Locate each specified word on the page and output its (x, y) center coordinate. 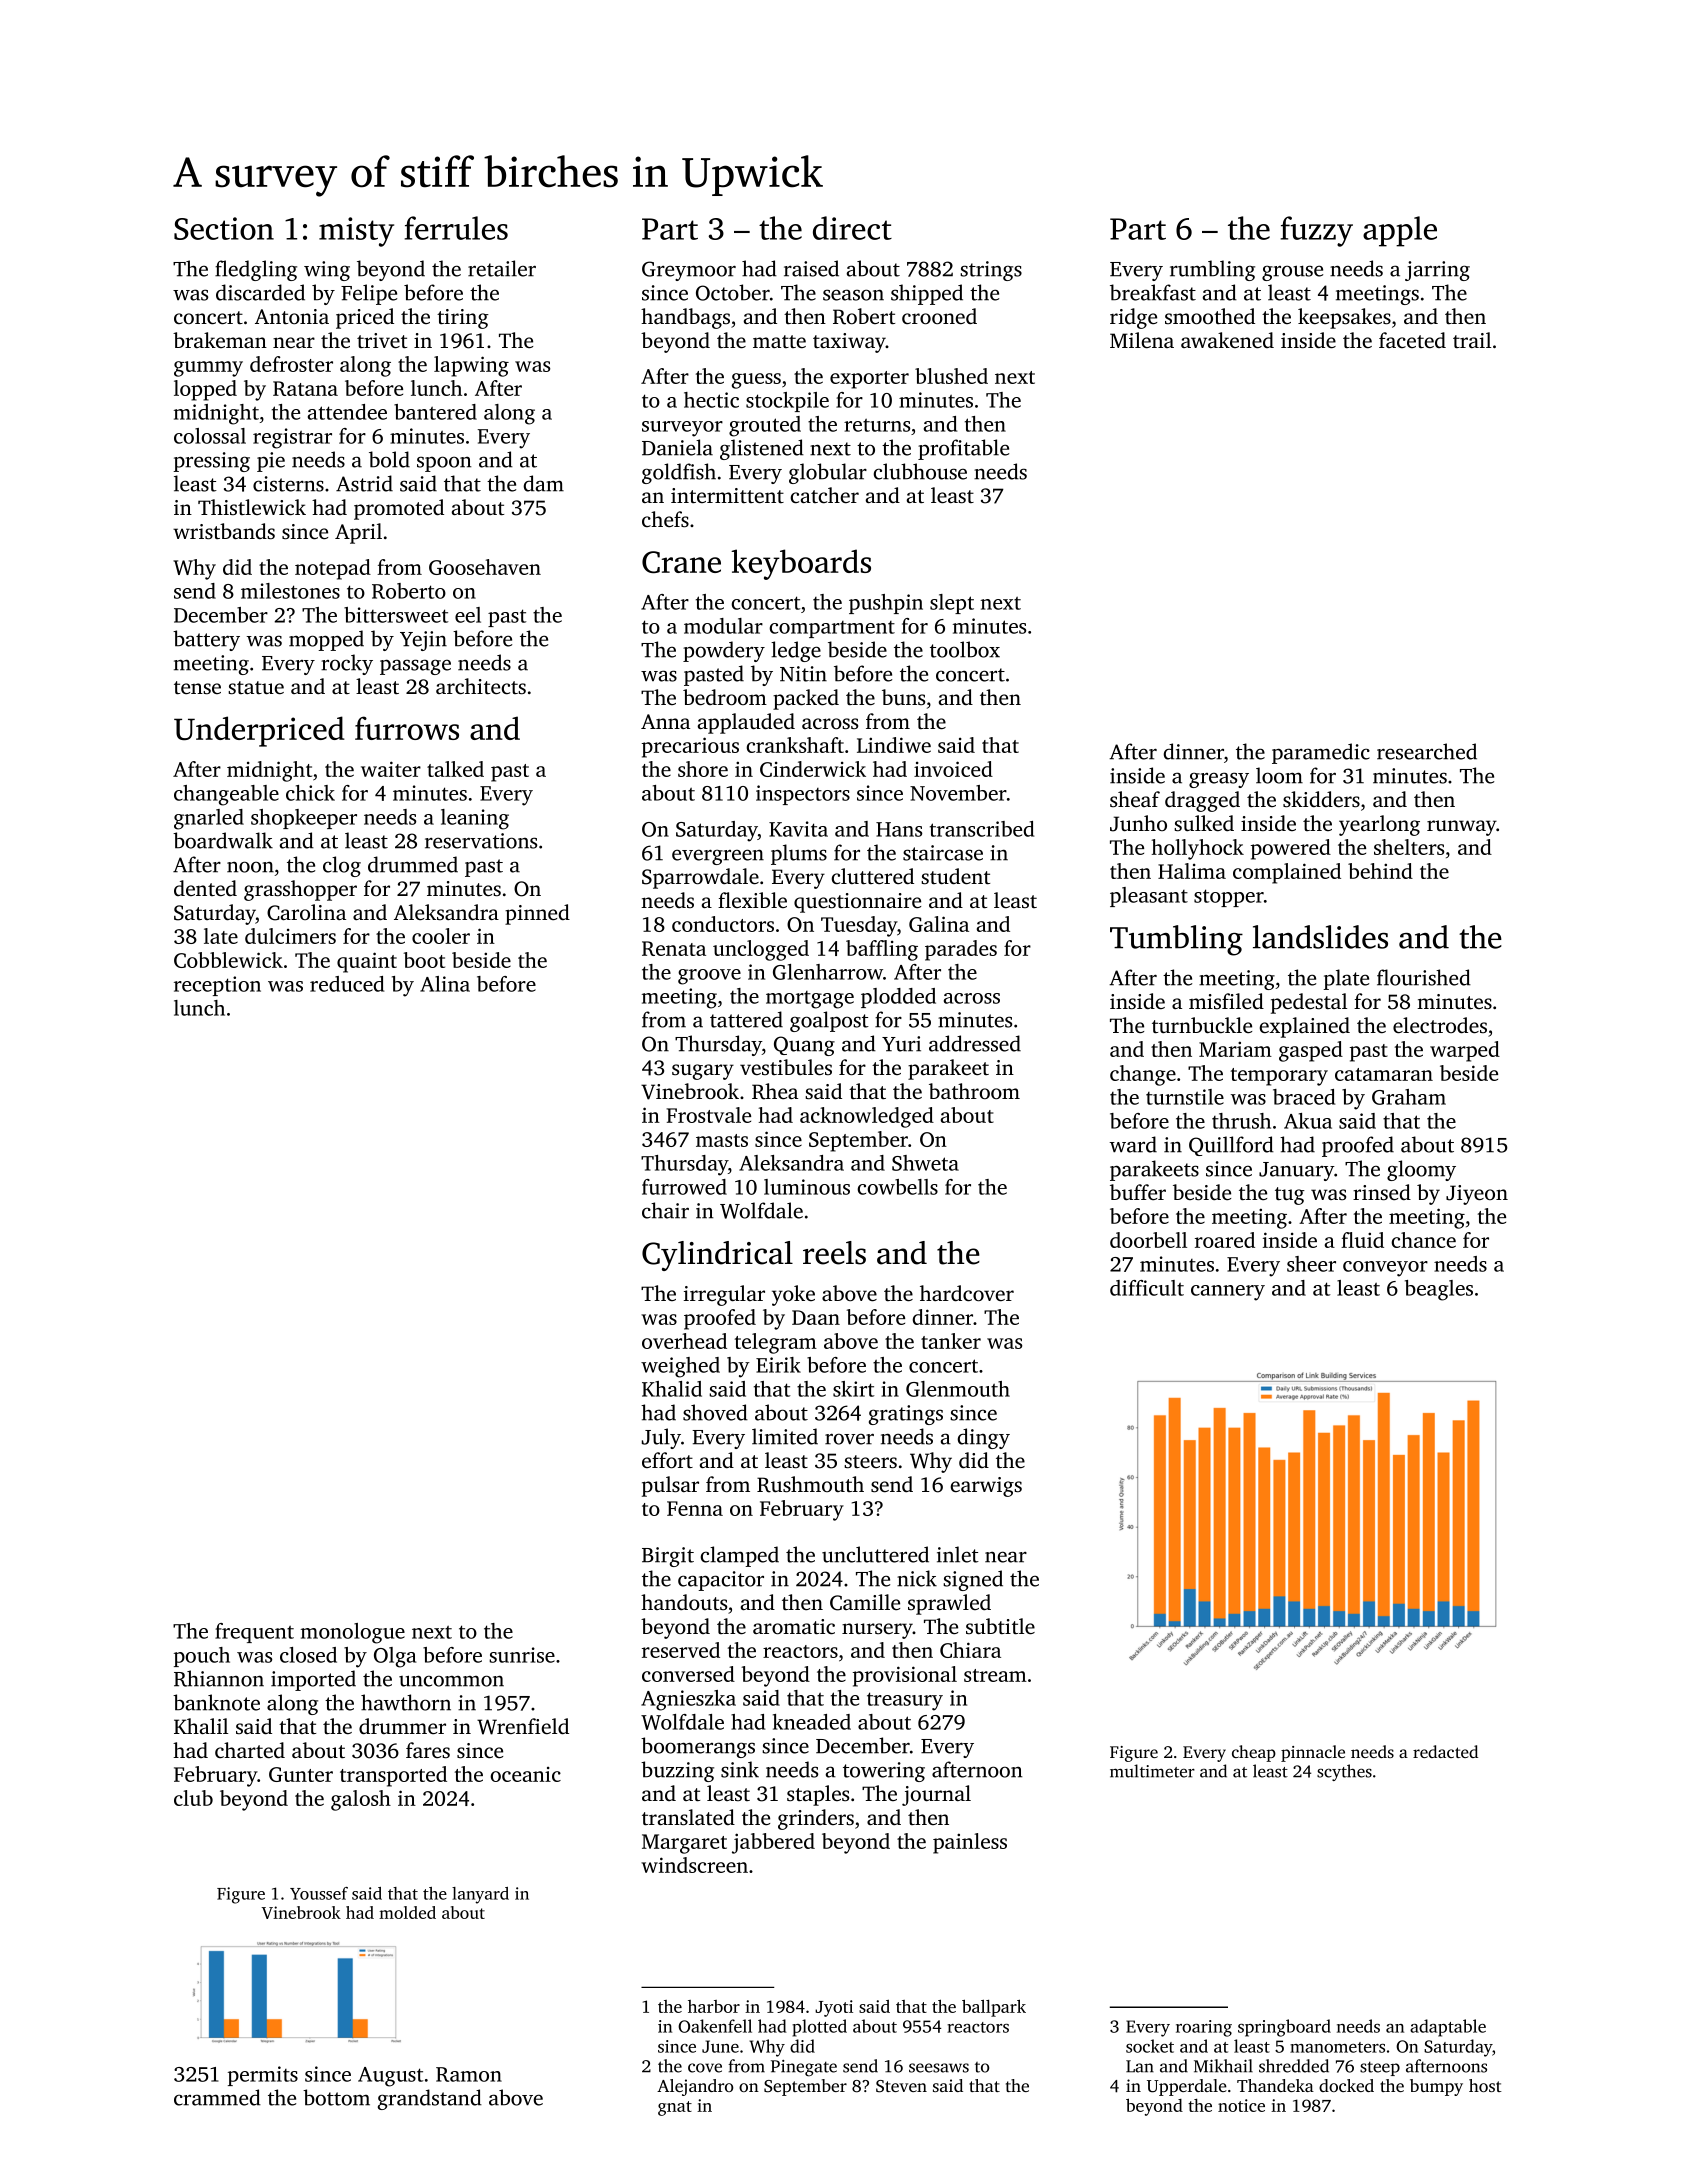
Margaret (684, 1844)
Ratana (305, 388)
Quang (804, 1046)
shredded (1294, 2066)
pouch (202, 1657)
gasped (1311, 1051)
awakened (1227, 340)
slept (952, 604)
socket (1150, 2046)
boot (424, 960)
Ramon (469, 2074)
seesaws (939, 2068)
